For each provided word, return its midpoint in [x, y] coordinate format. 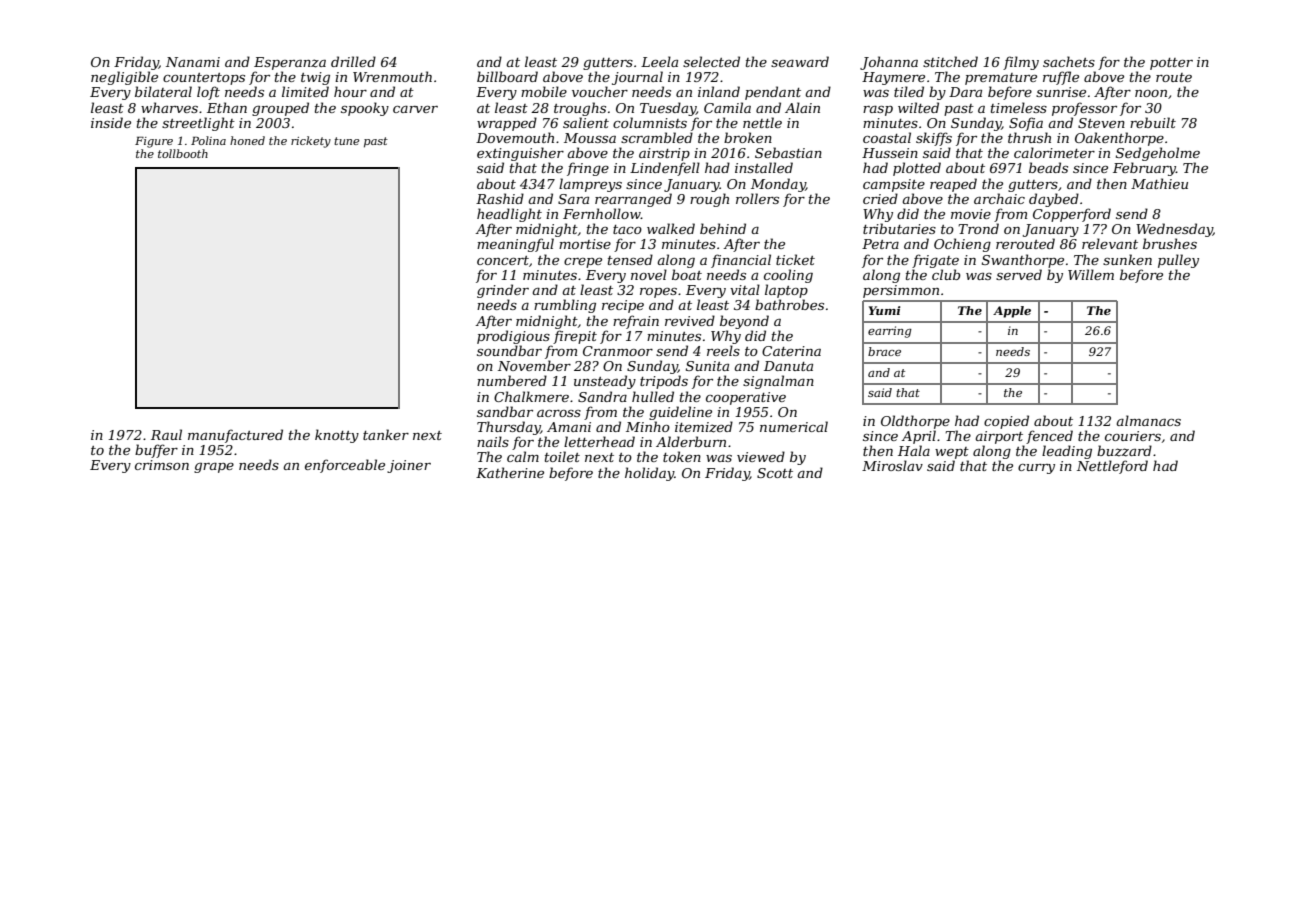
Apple [1012, 312]
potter [1171, 64]
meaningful [515, 245]
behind [723, 228]
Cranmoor [618, 351]
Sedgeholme [1158, 154]
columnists [650, 122]
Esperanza [290, 63]
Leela [659, 61]
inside [111, 122]
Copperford [1072, 215]
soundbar [509, 350]
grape [214, 468]
